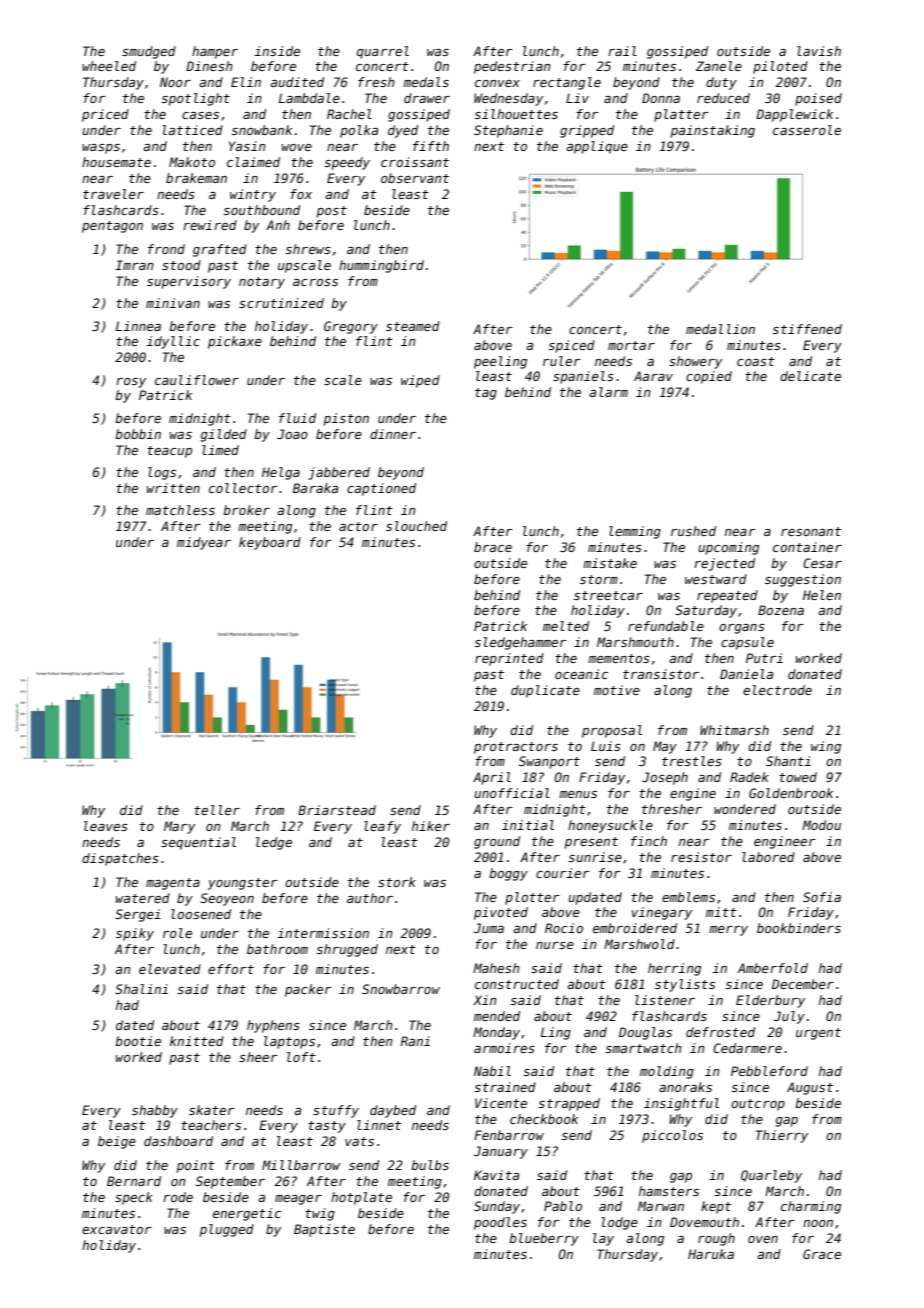 This page has height=1308, width=924. What do you see at coordinates (719, 66) in the page?
I see `Zanele` at bounding box center [719, 66].
